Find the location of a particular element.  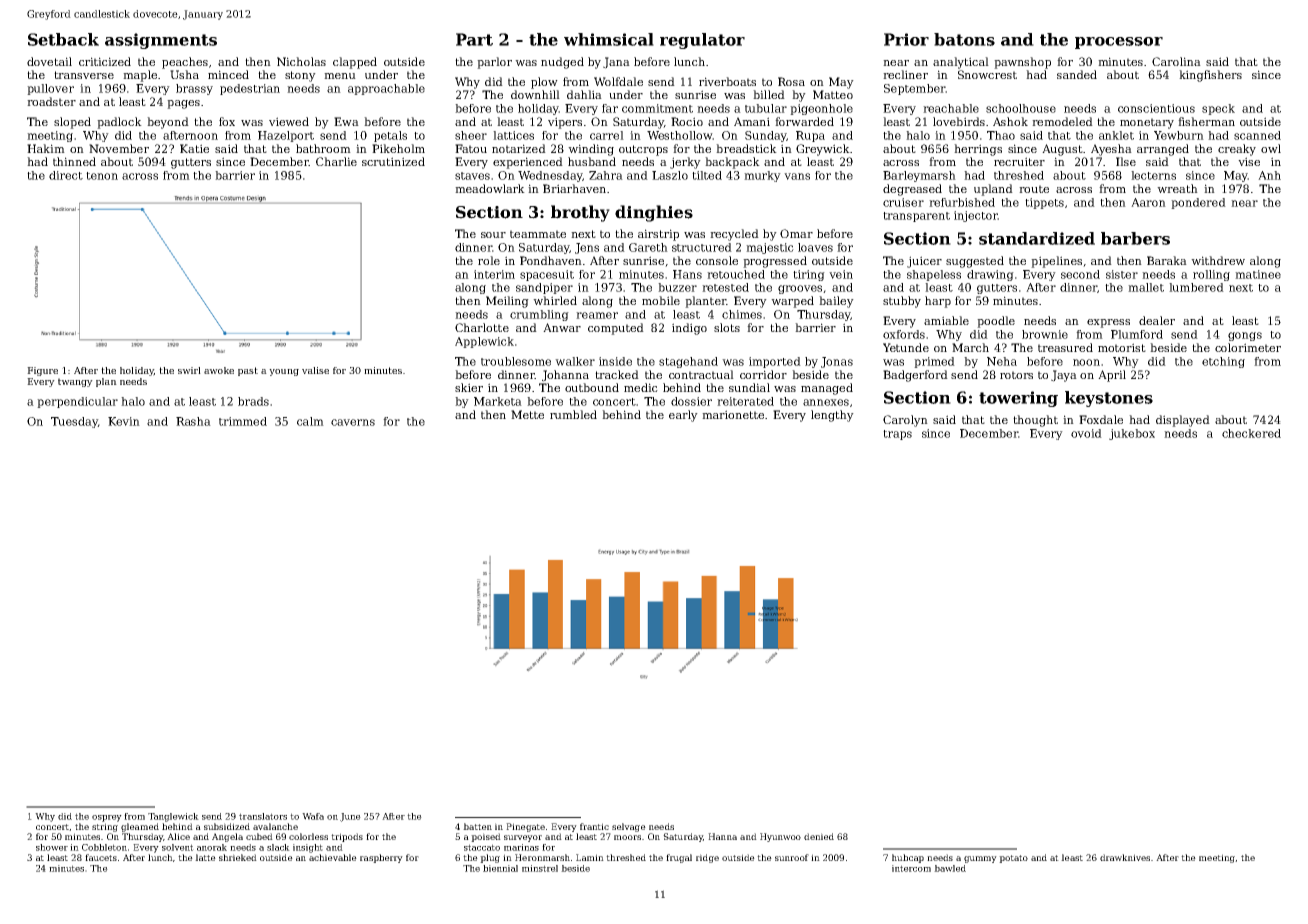

tracked is located at coordinates (617, 374).
